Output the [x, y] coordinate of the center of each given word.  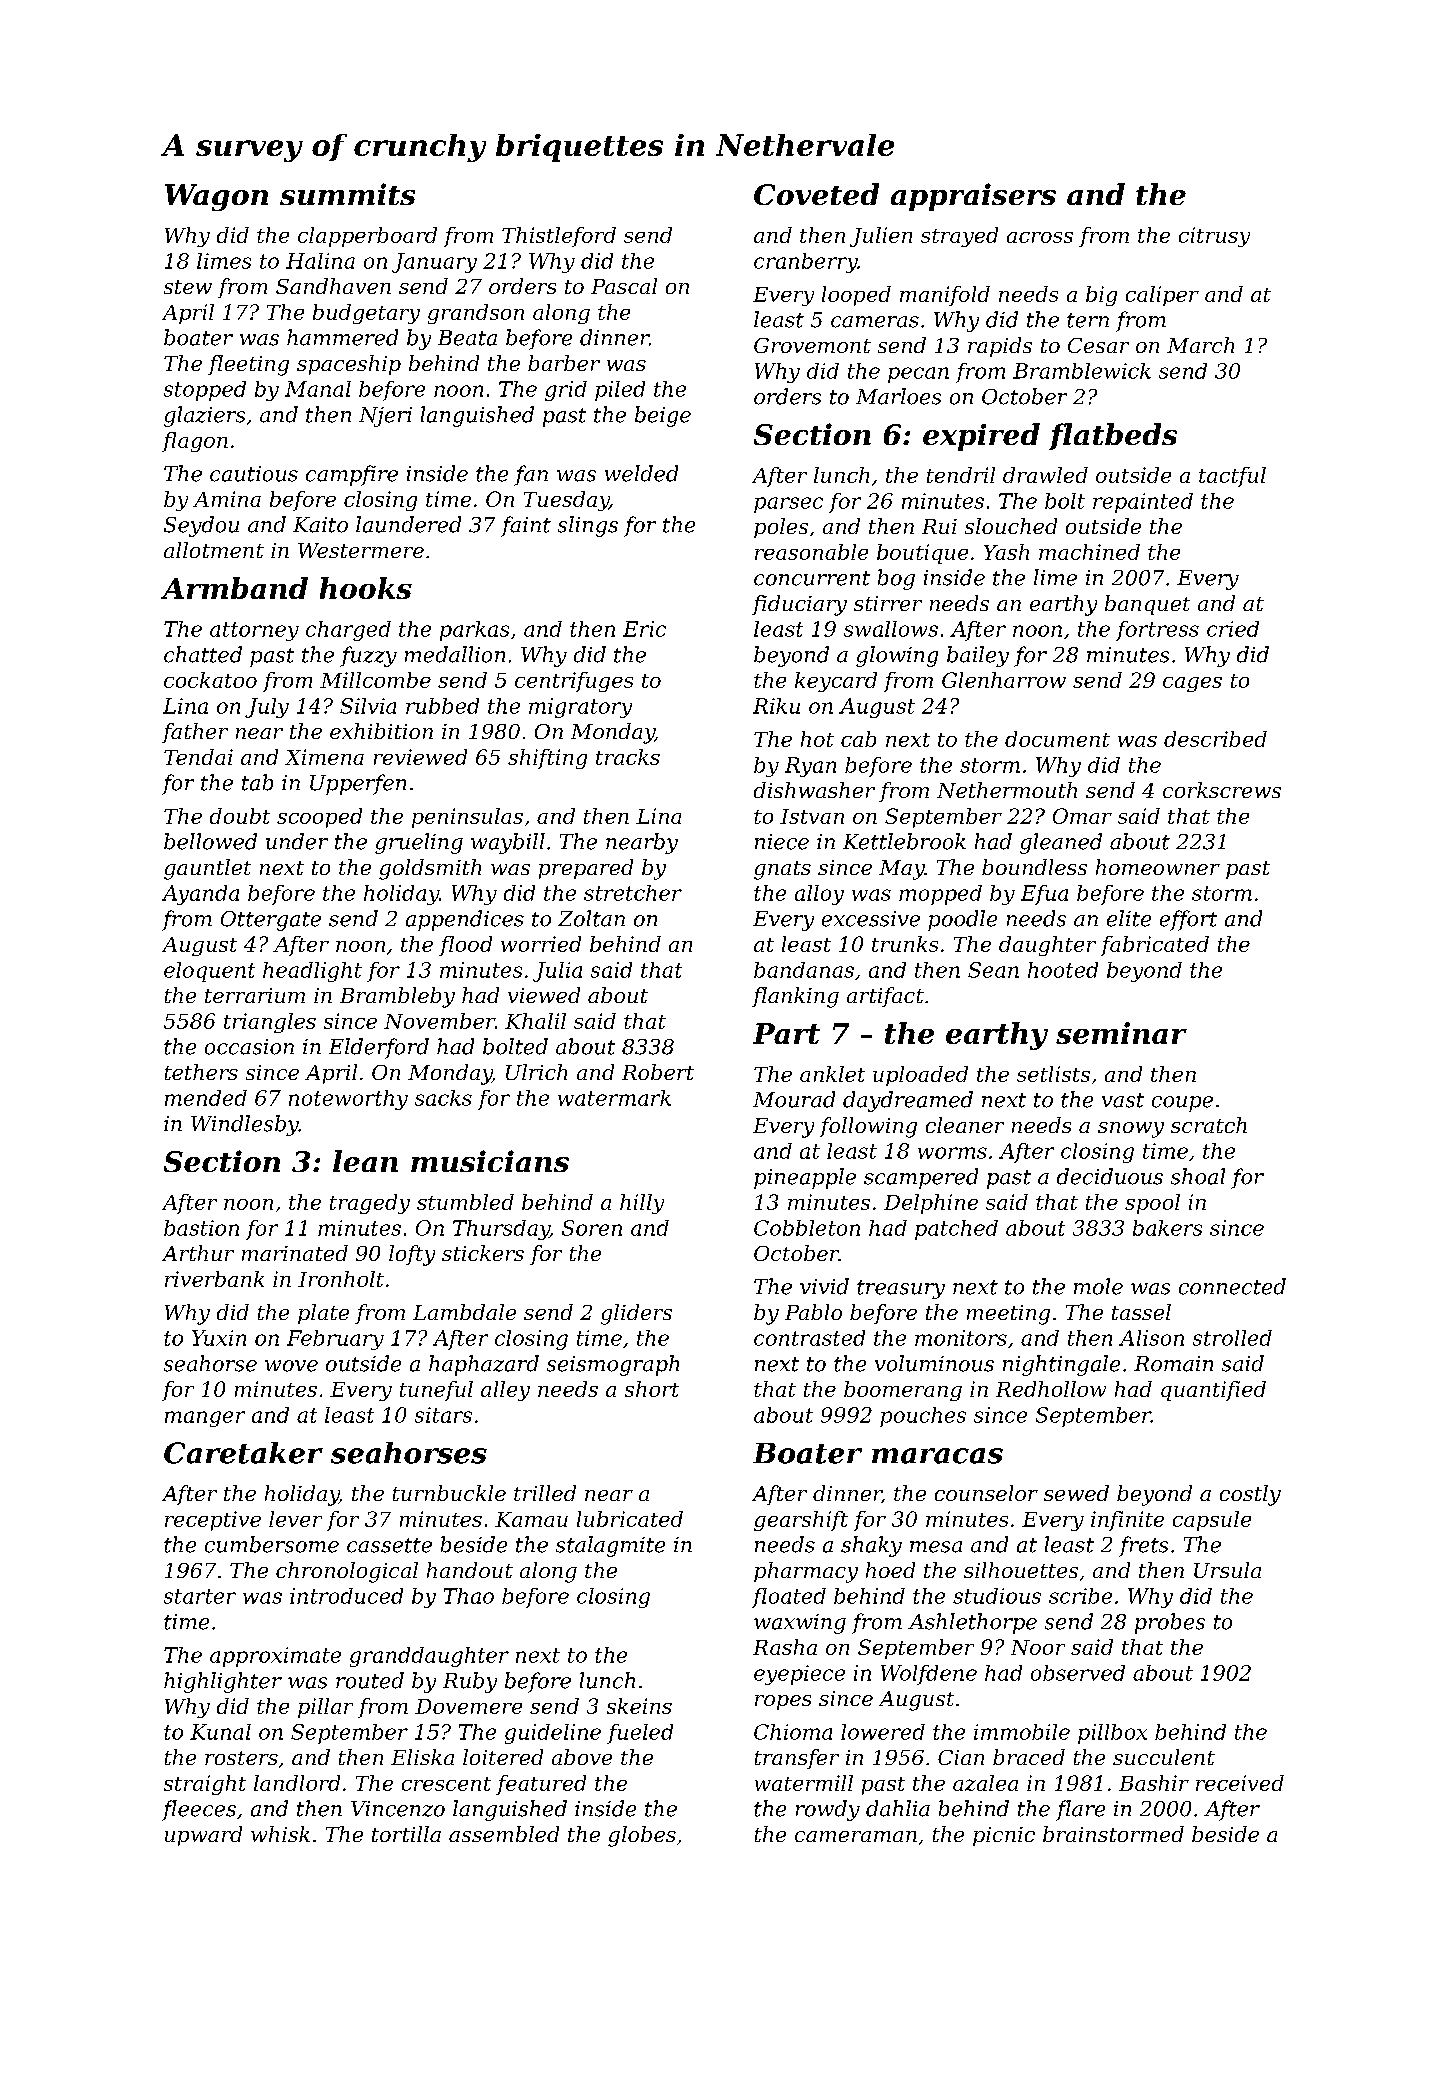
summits [347, 194]
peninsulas [467, 818]
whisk [280, 1834]
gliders [636, 1314]
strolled [1232, 1338]
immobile [1022, 1732]
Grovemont [812, 345]
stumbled [465, 1202]
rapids [1000, 347]
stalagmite [610, 1546]
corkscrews [1222, 790]
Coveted [816, 194]
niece [782, 842]
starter [200, 1596]
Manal [318, 389]
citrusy [1214, 237]
